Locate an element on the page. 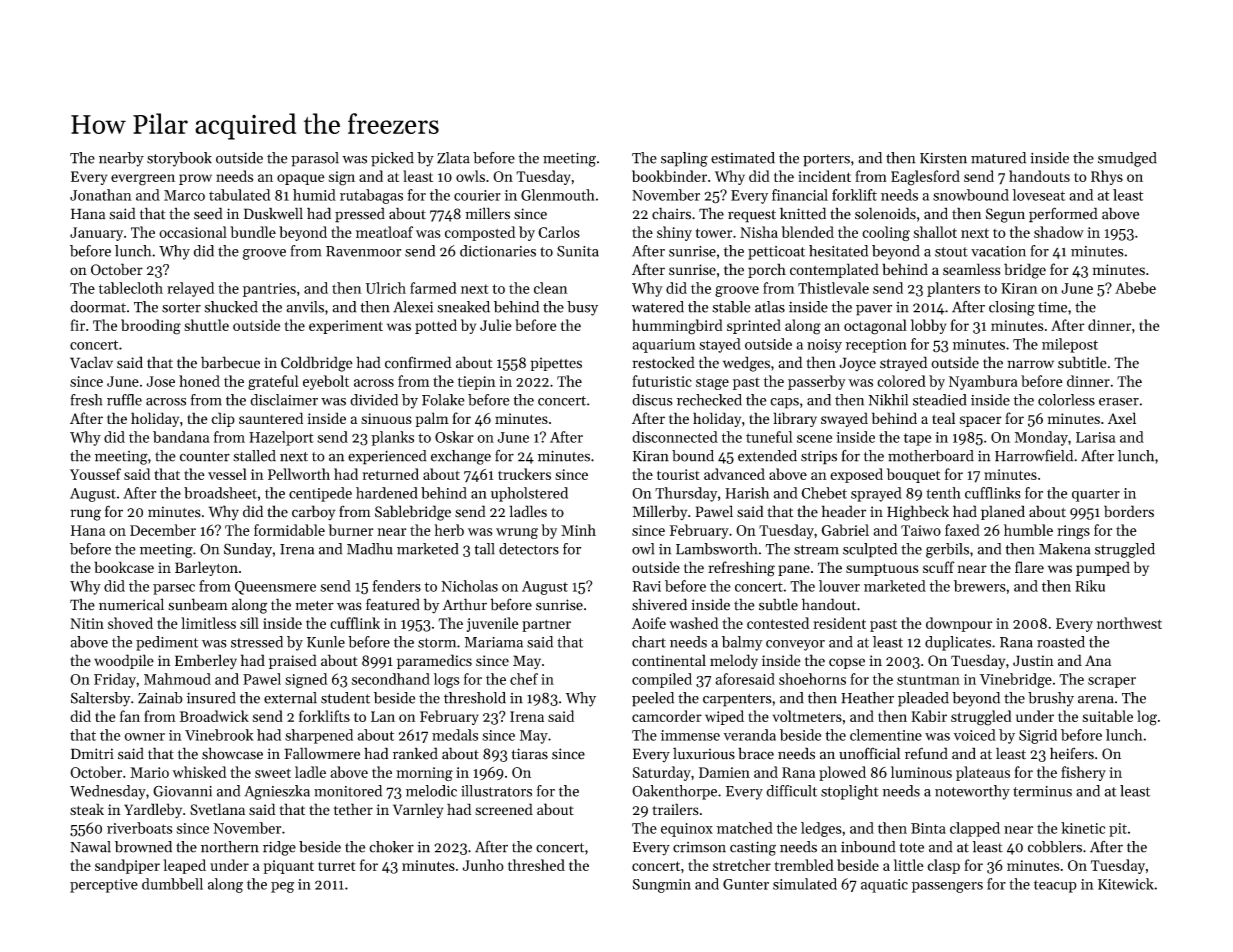 This image has width=1233, height=952. melody is located at coordinates (734, 661).
